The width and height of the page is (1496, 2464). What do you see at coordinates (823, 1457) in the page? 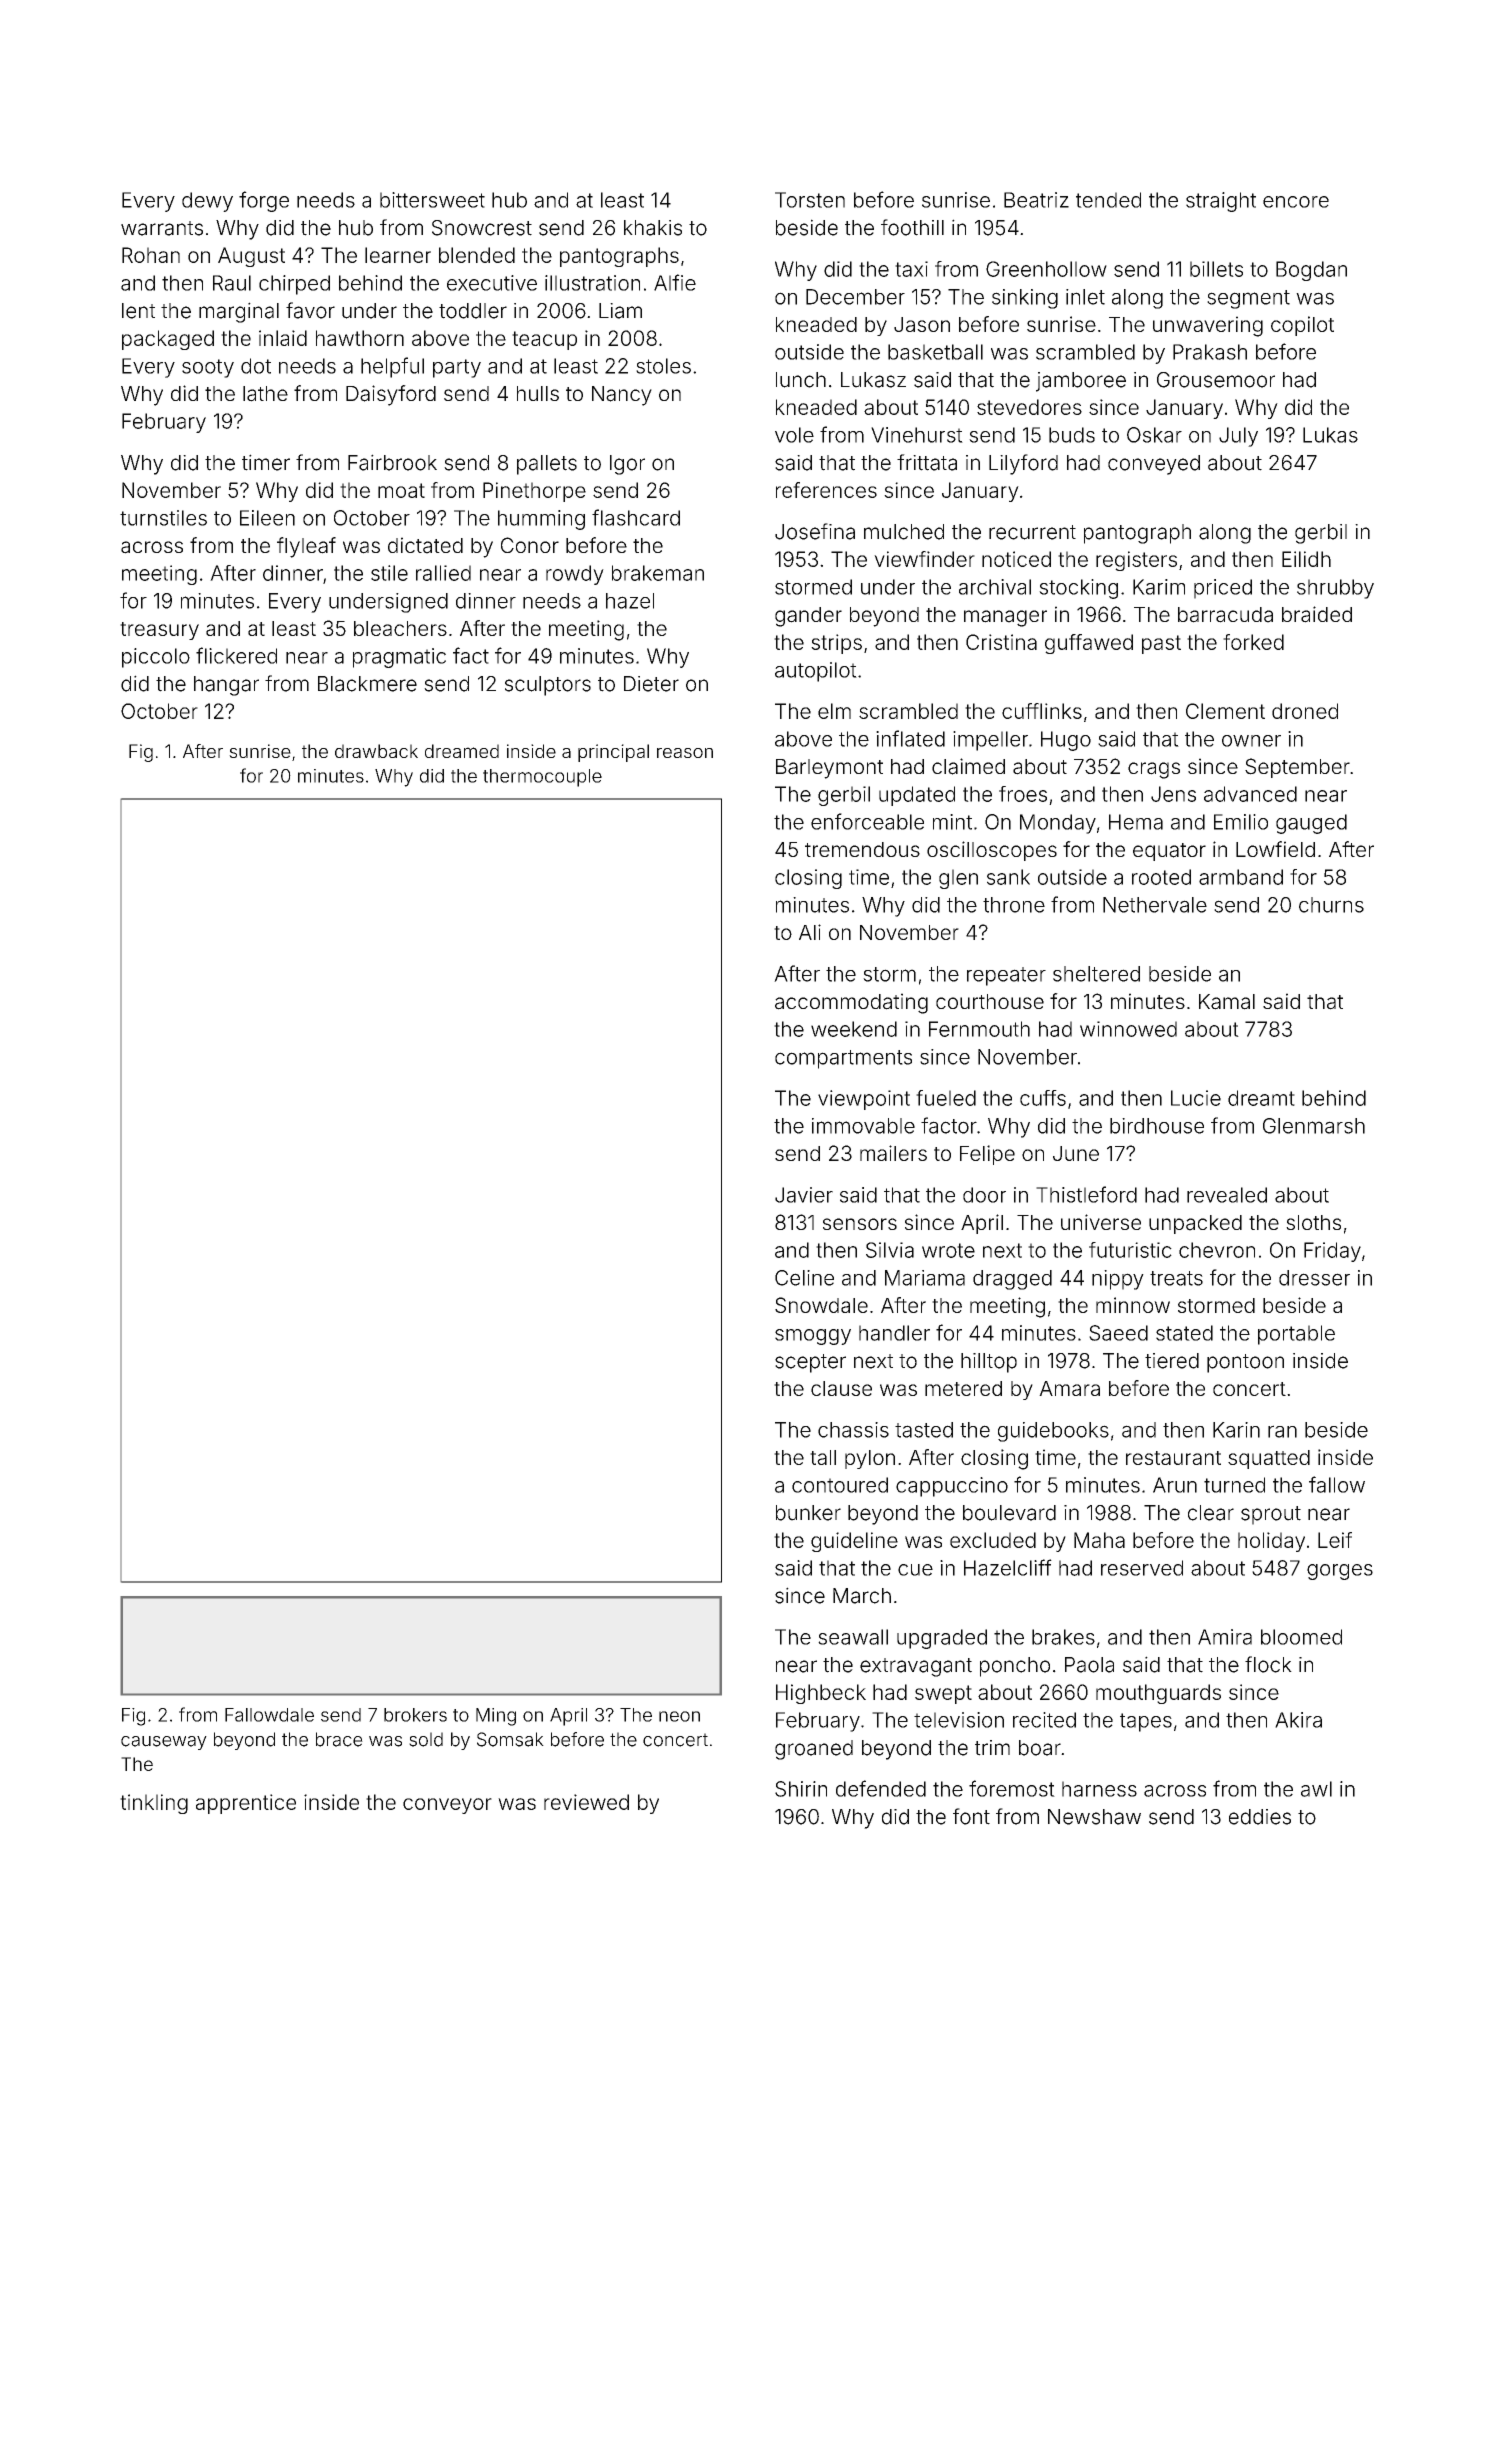
I see `tall` at bounding box center [823, 1457].
